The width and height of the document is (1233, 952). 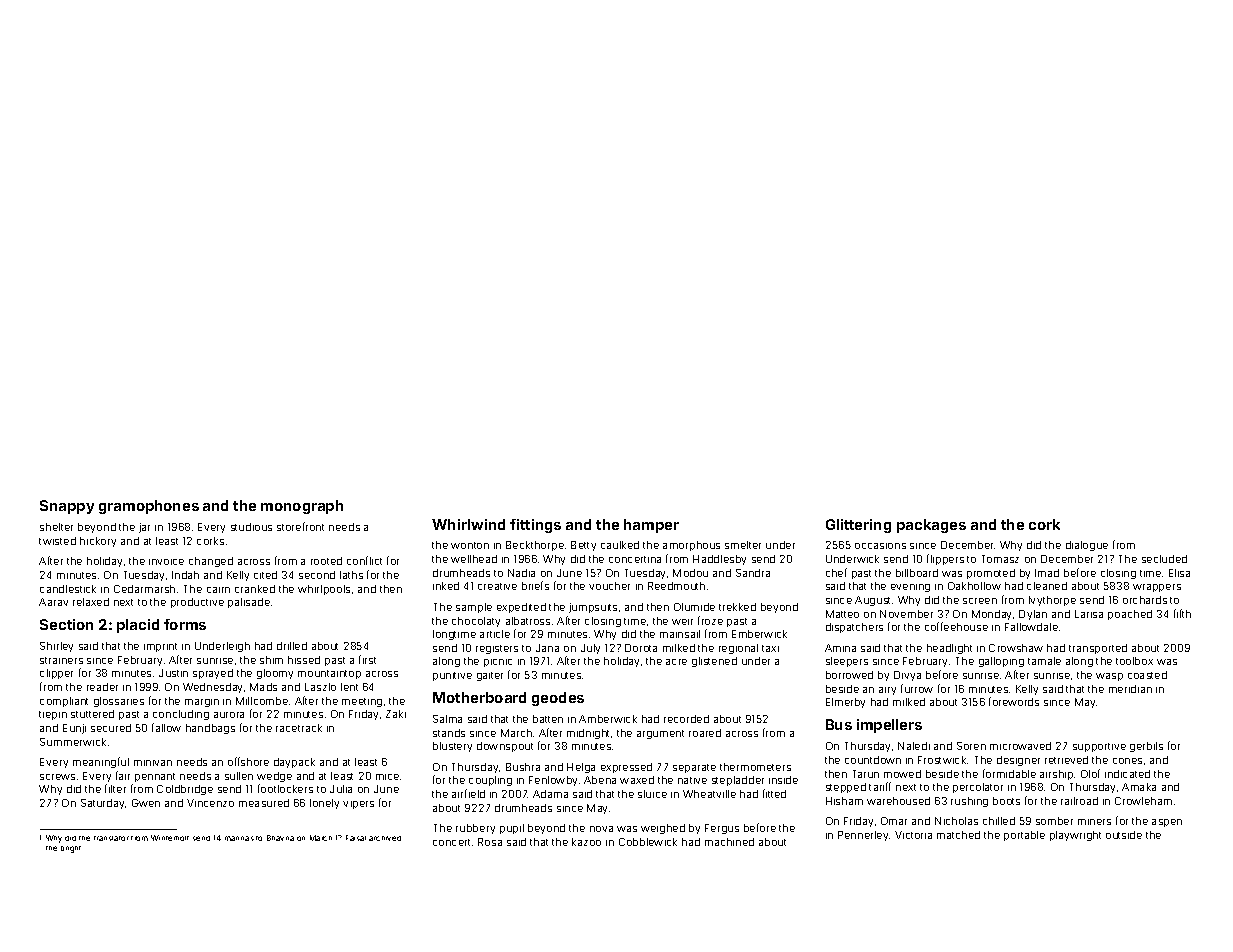 I want to click on meridian, so click(x=1130, y=689).
